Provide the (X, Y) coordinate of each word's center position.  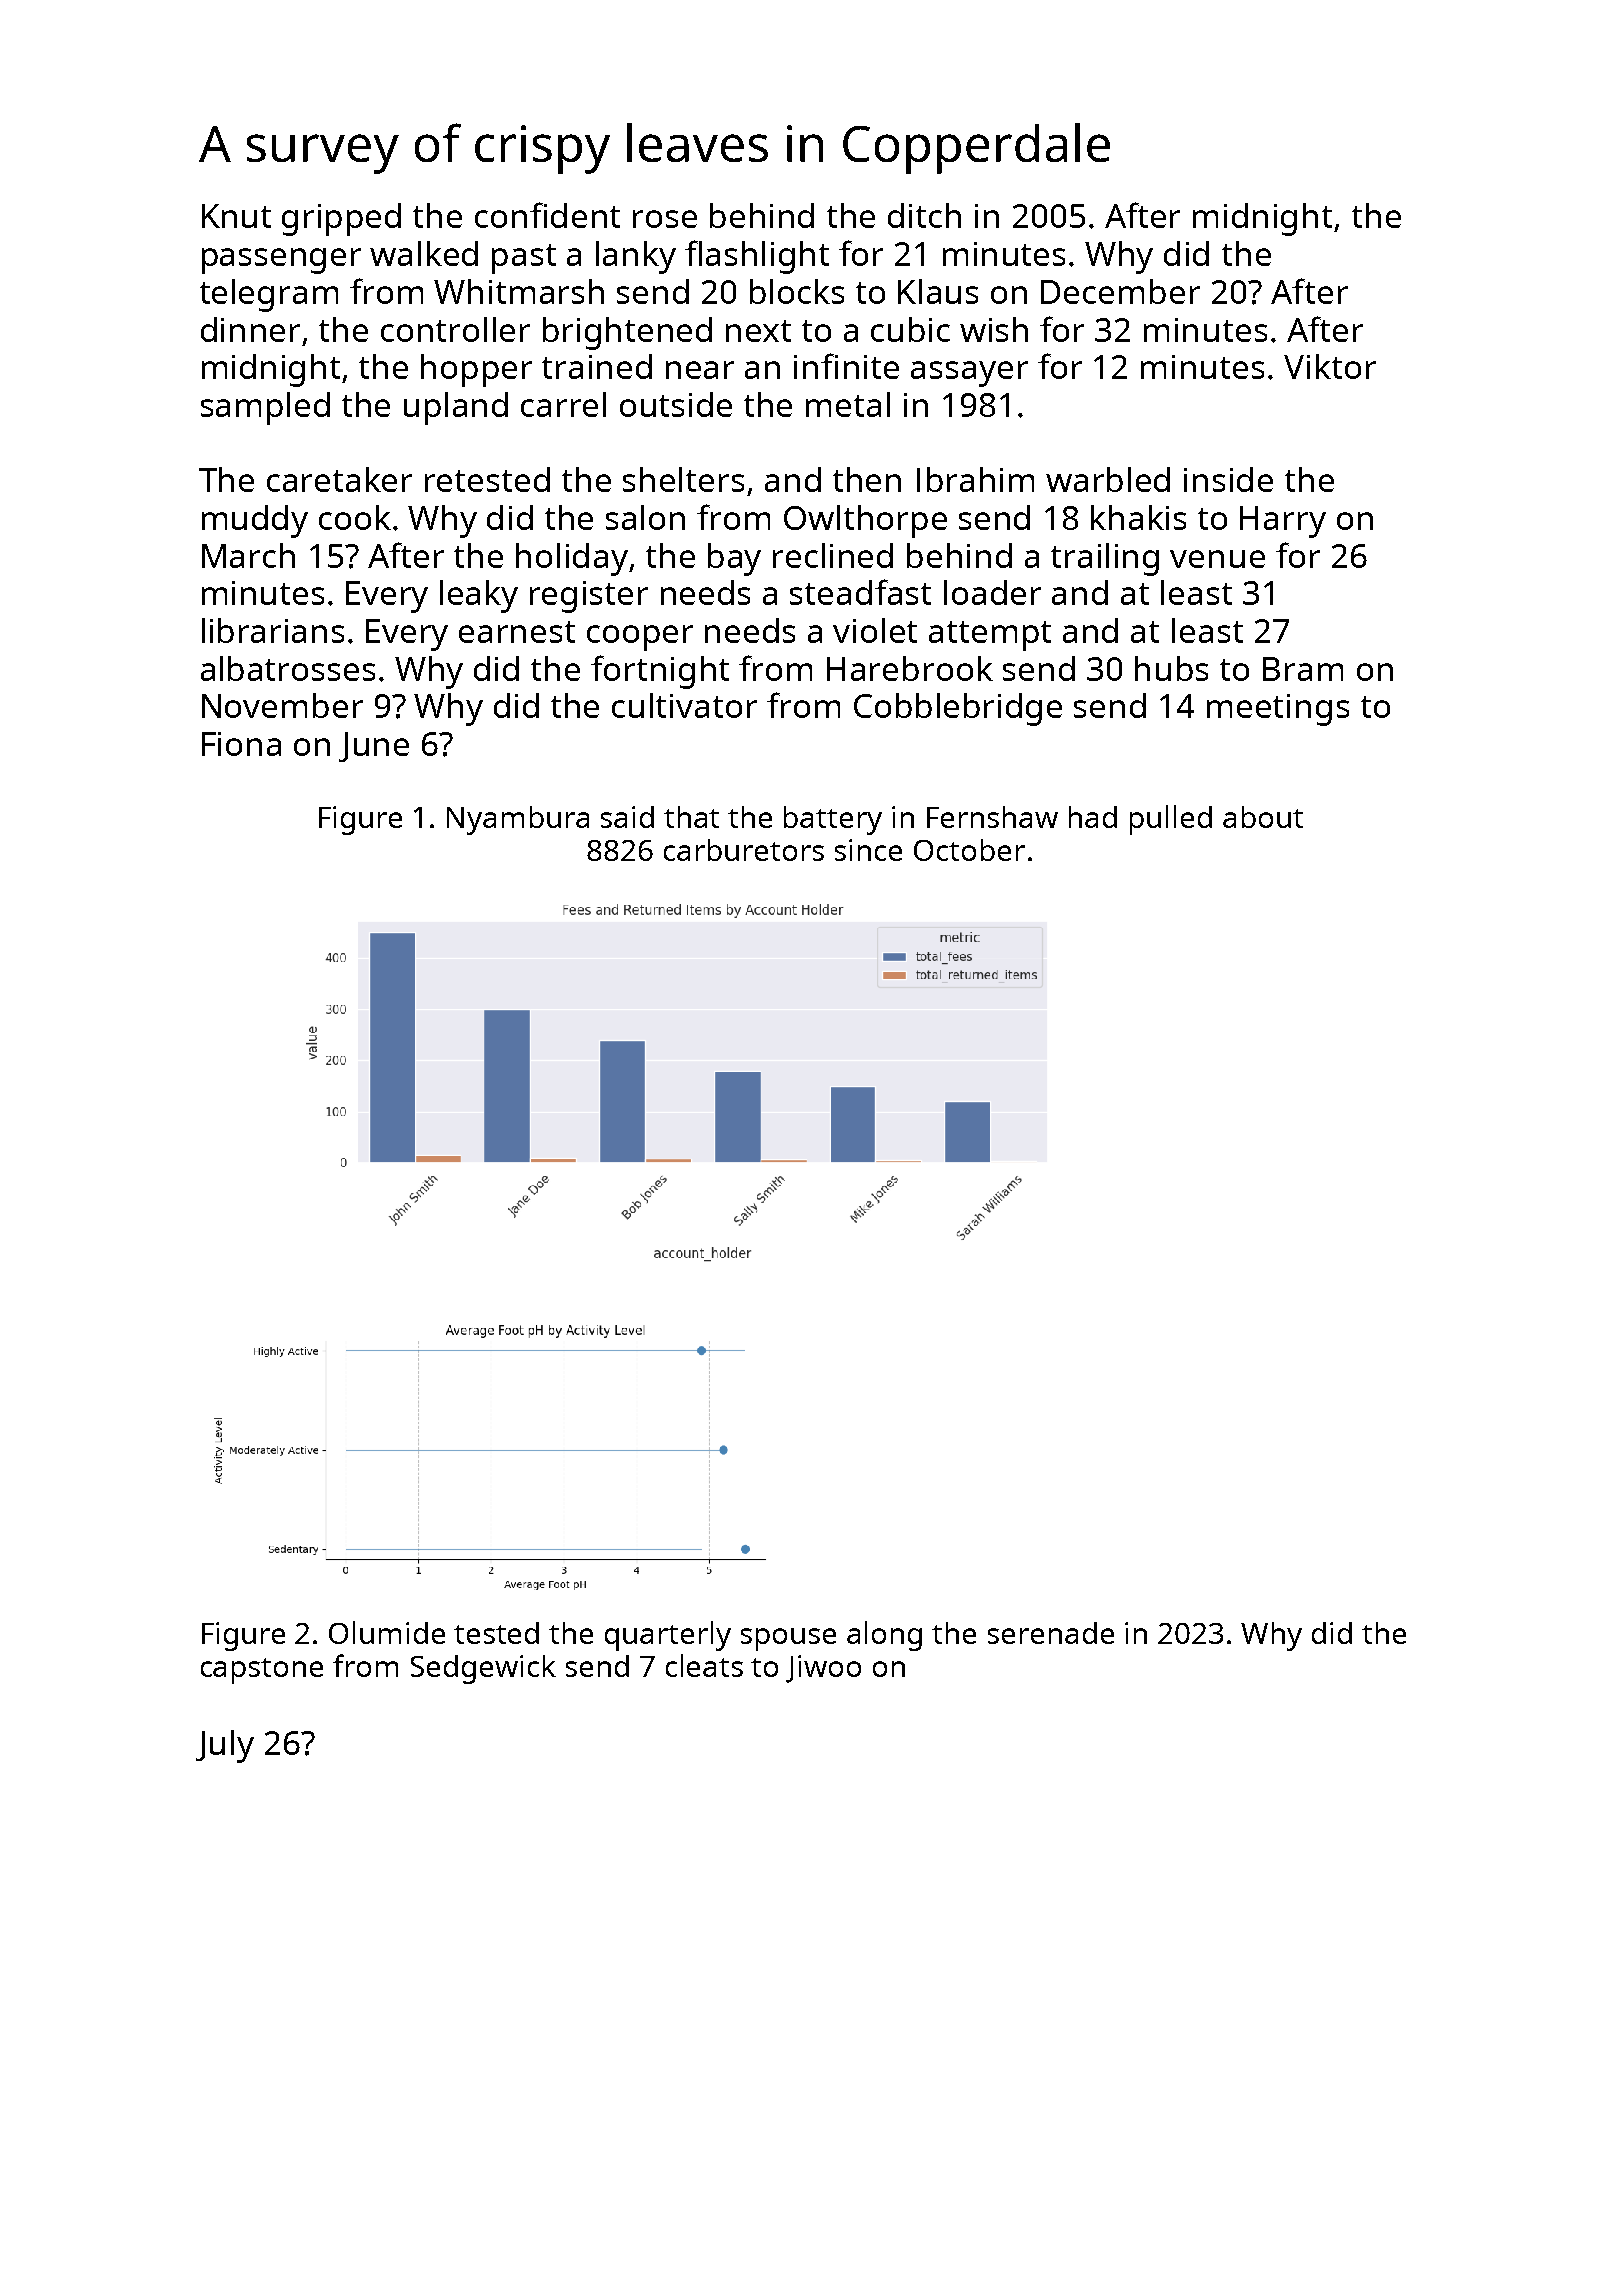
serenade (1051, 1633)
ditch (924, 215)
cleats (704, 1665)
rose (665, 219)
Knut (236, 216)
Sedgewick (483, 1669)
